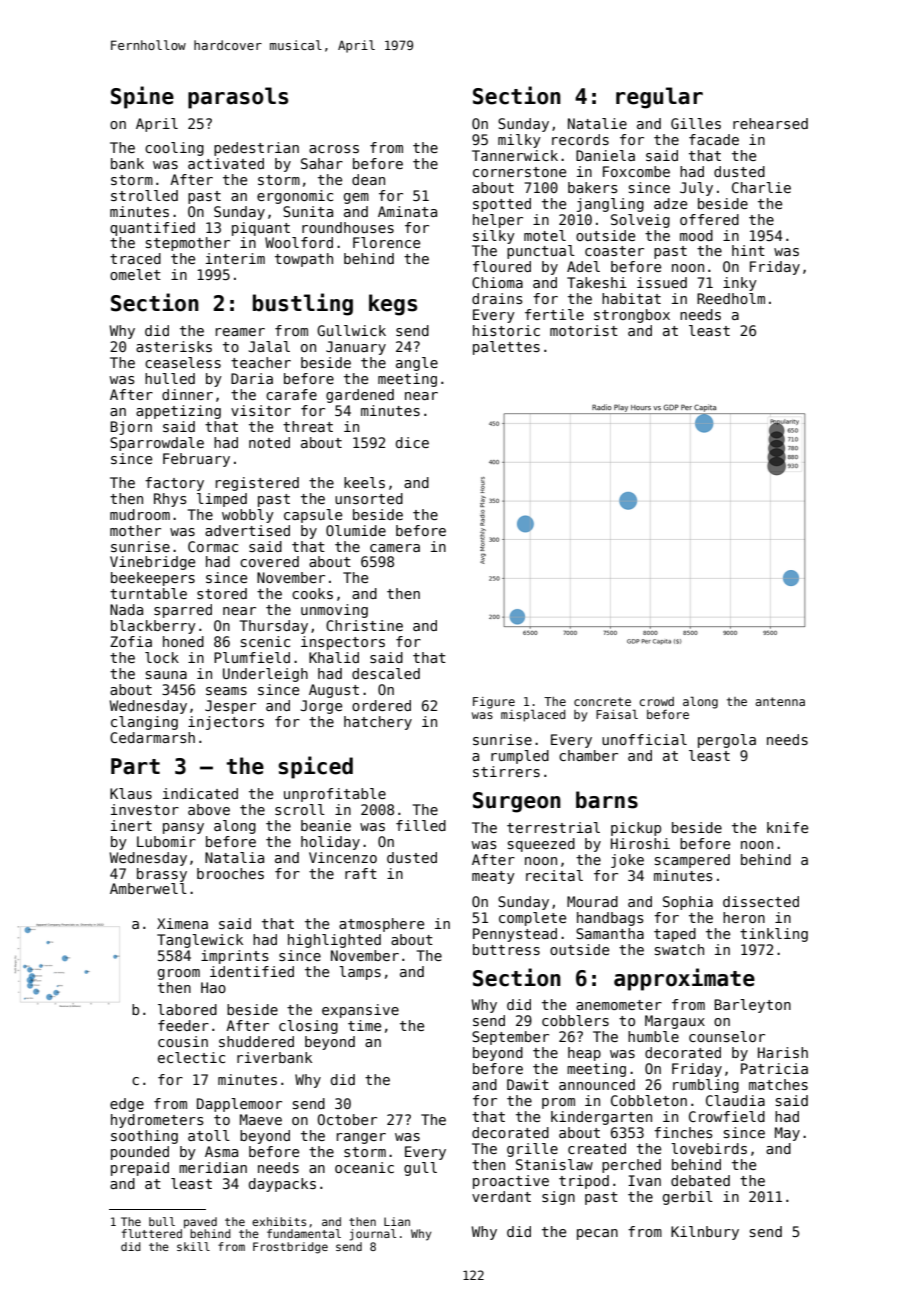 Image resolution: width=924 pixels, height=1308 pixels. Describe the element at coordinates (632, 316) in the screenshot. I see `strongbox` at that location.
